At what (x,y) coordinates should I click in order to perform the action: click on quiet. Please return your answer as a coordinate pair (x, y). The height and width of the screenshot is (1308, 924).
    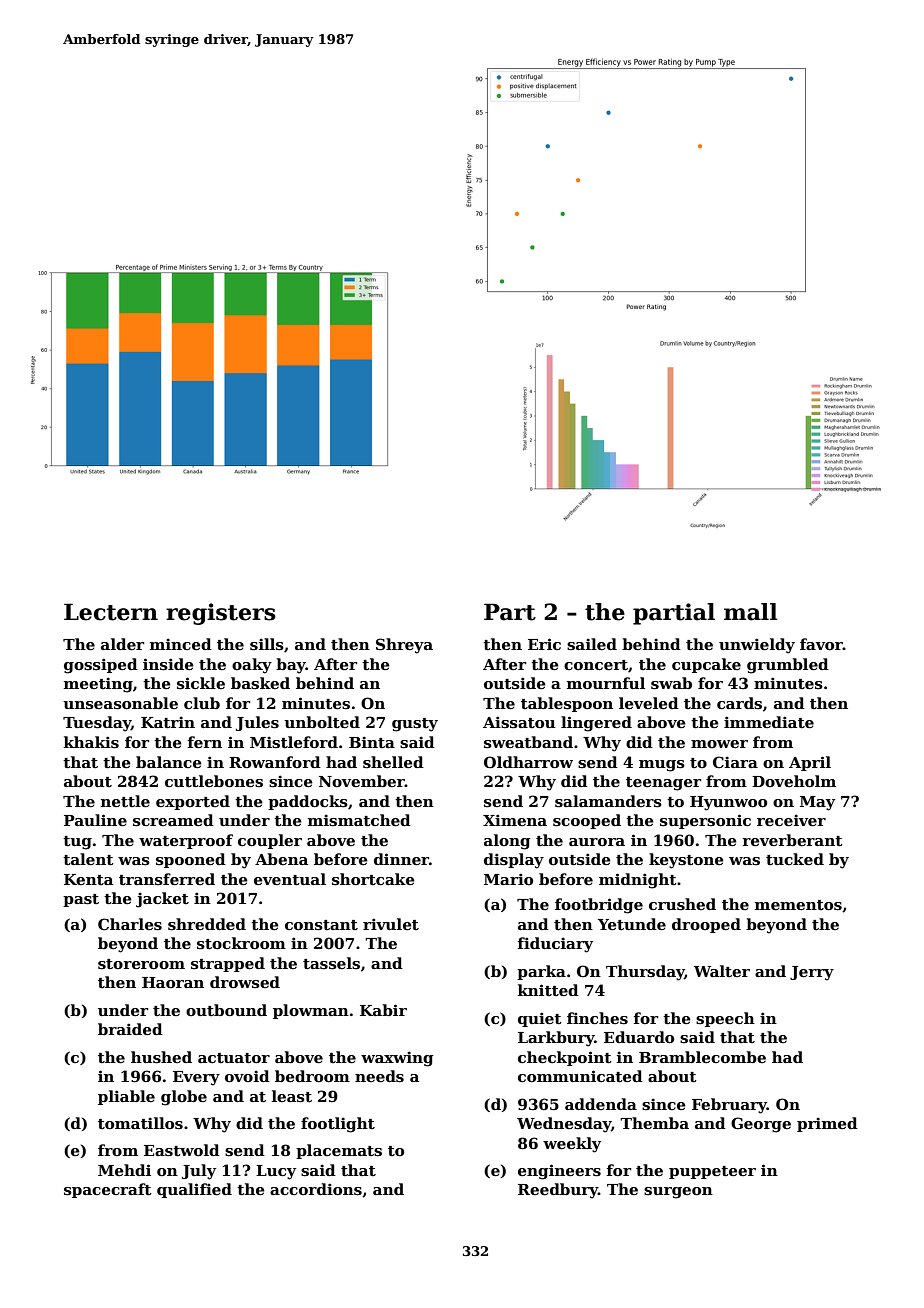
    Looking at the image, I should click on (540, 1019).
